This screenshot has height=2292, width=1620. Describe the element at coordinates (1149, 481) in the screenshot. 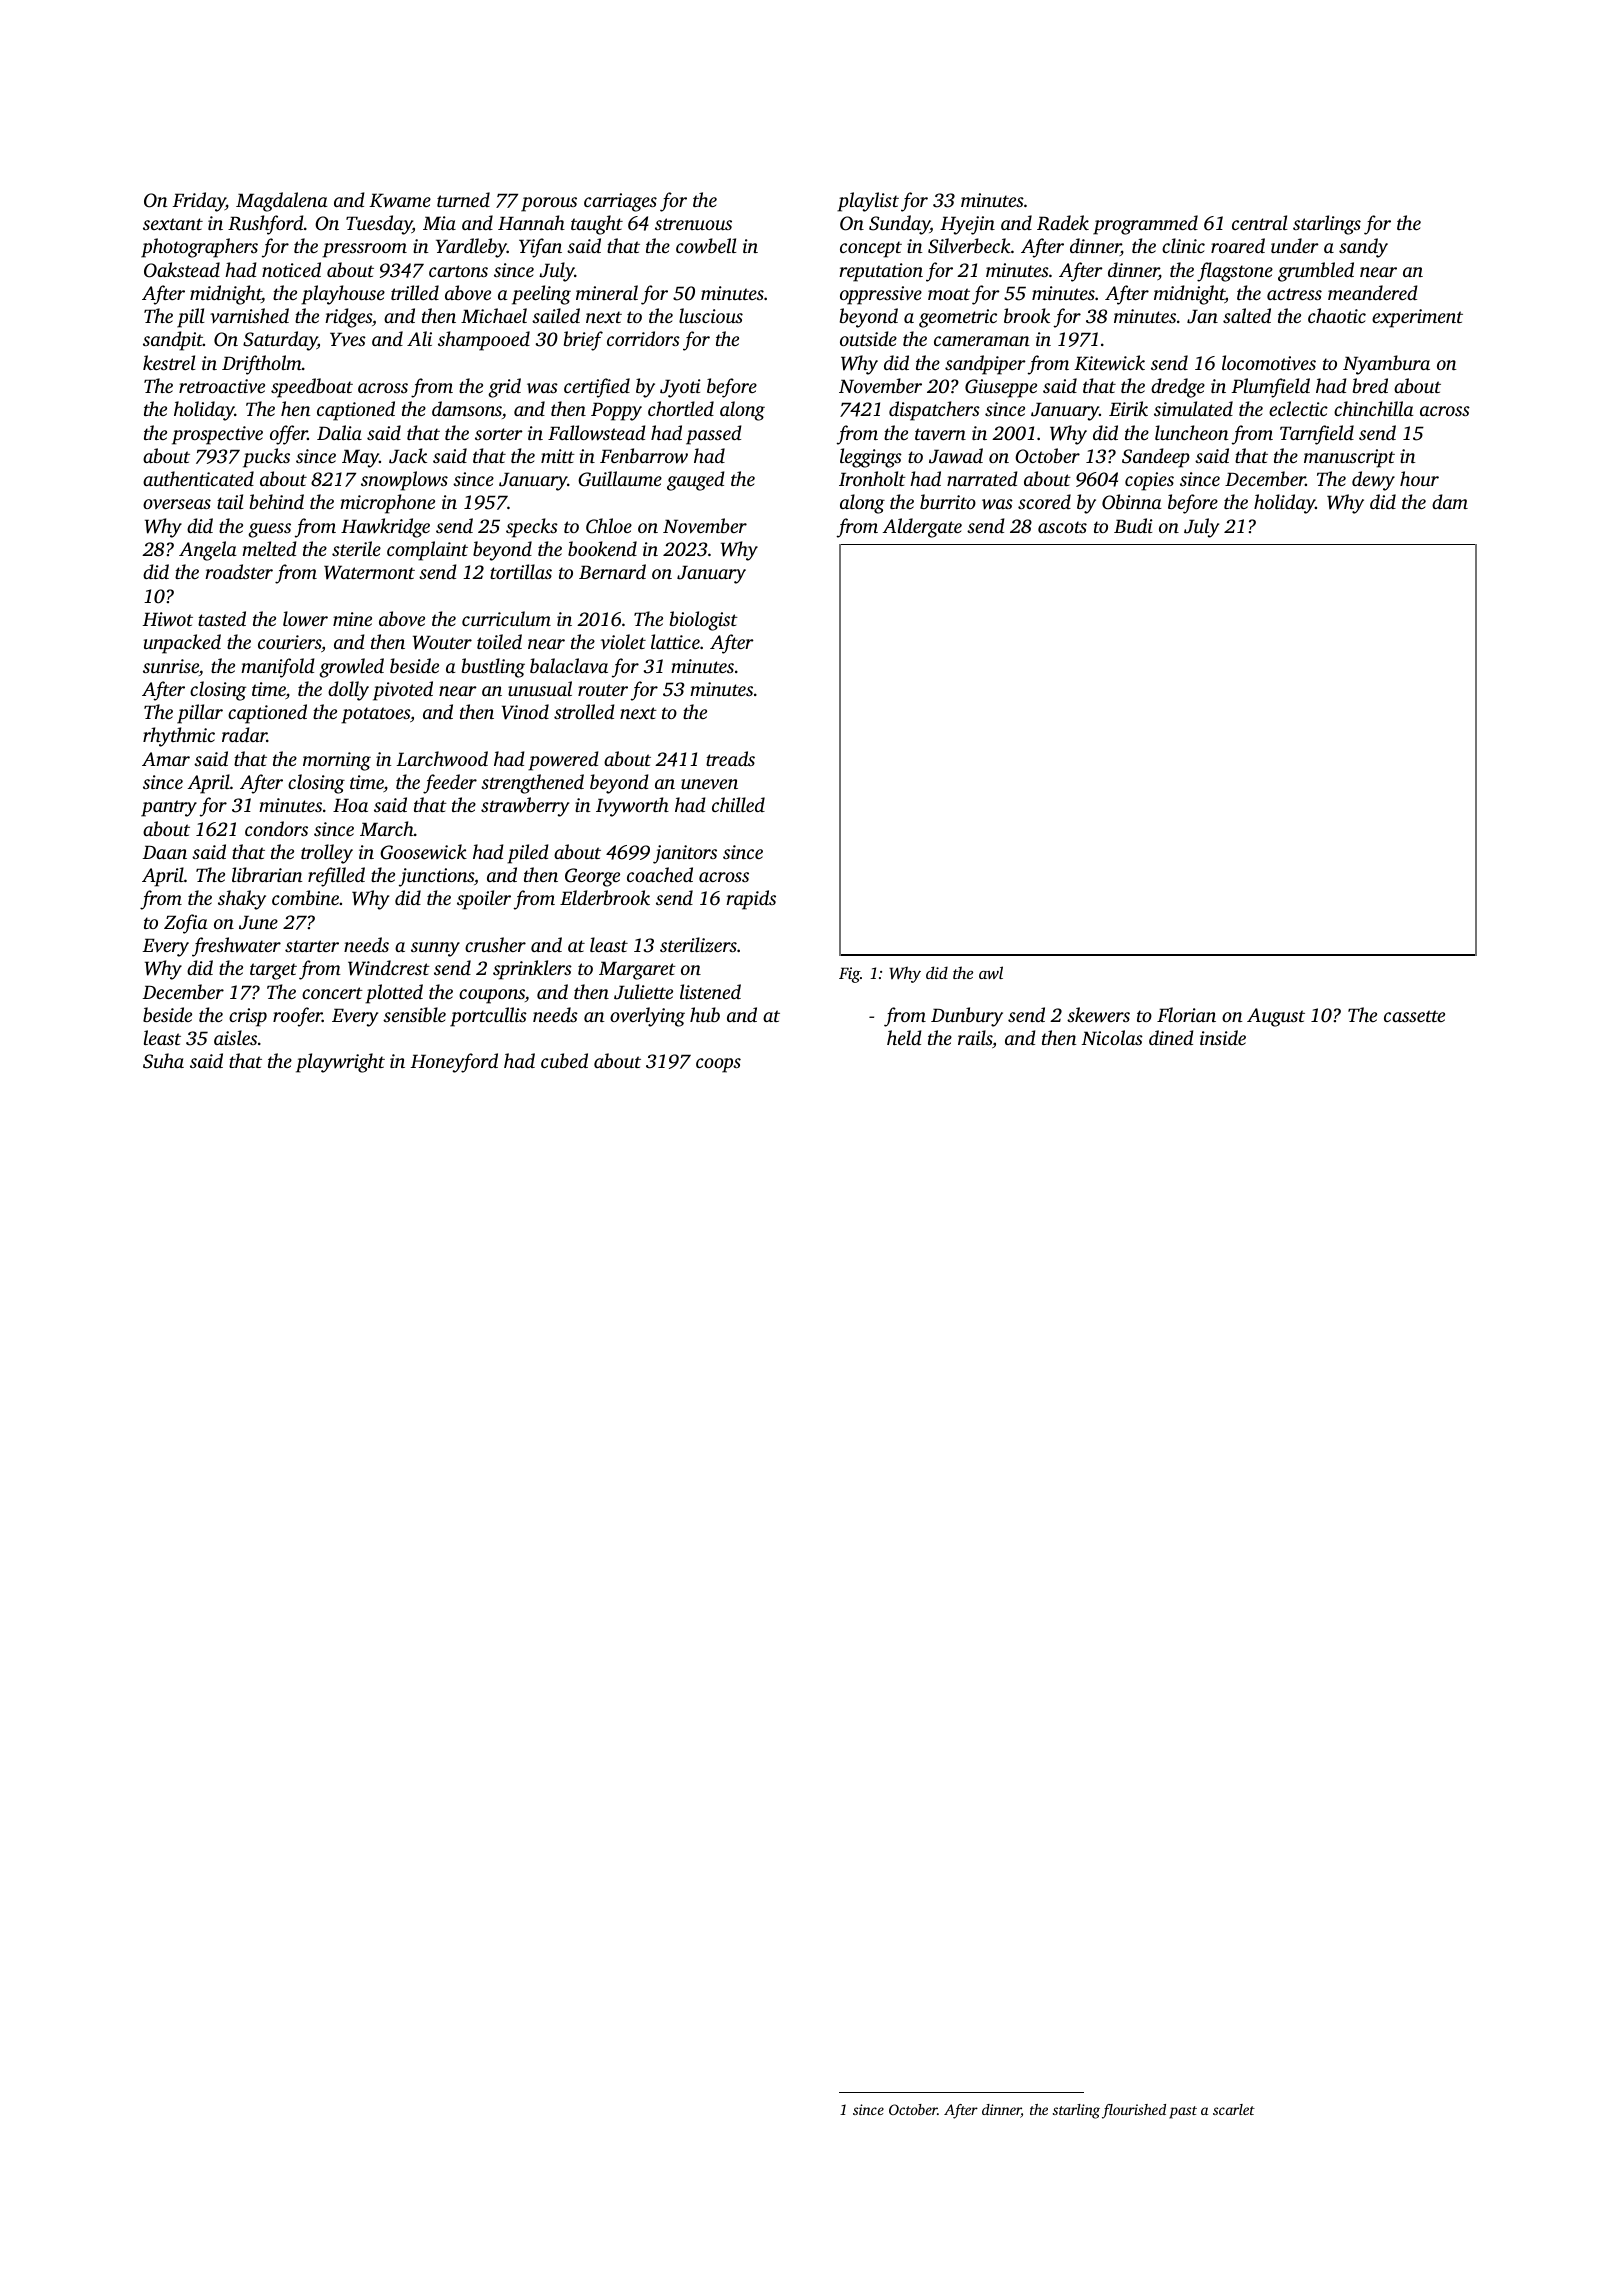

I see `copies` at that location.
